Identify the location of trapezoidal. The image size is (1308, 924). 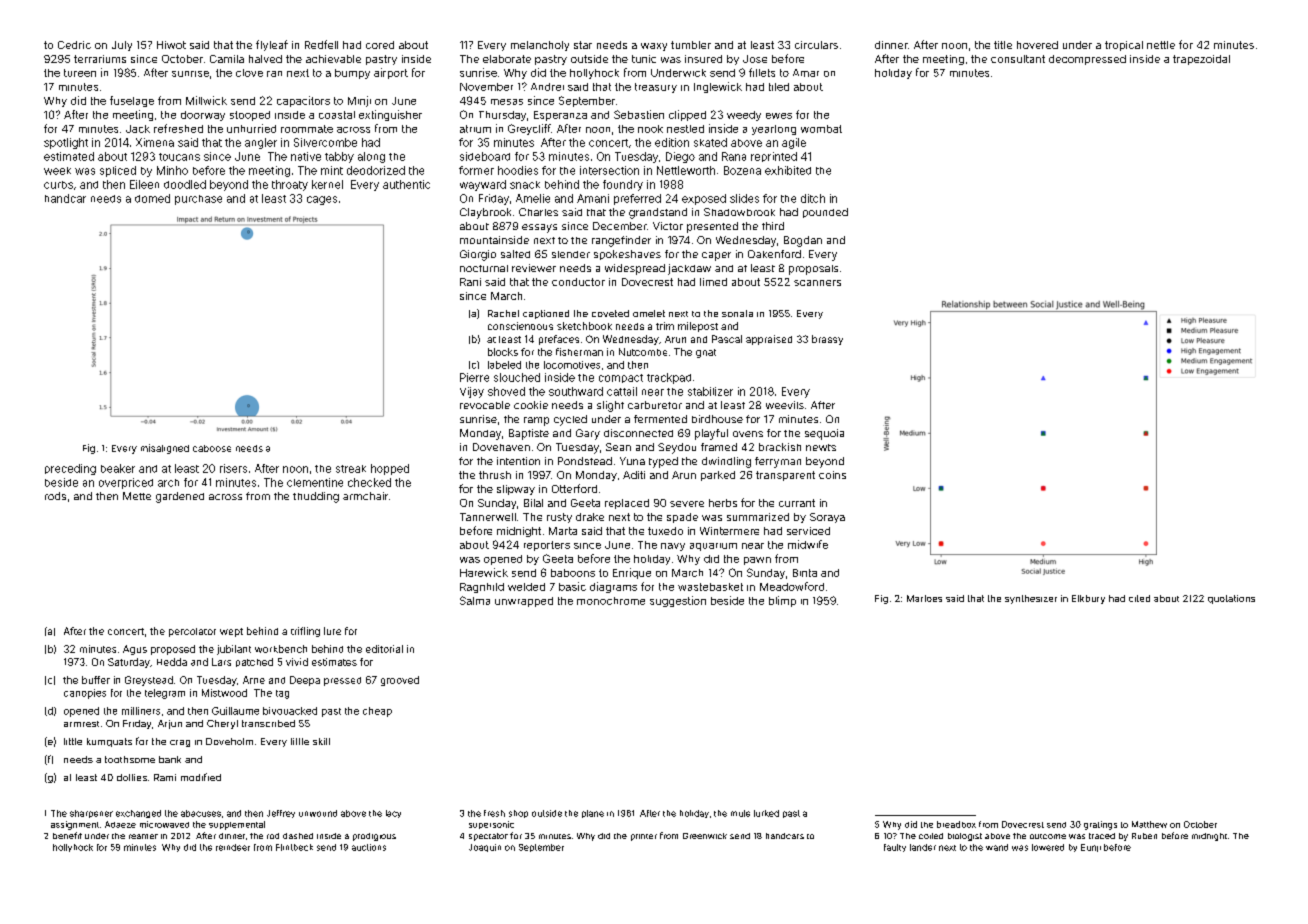
(1201, 60).
